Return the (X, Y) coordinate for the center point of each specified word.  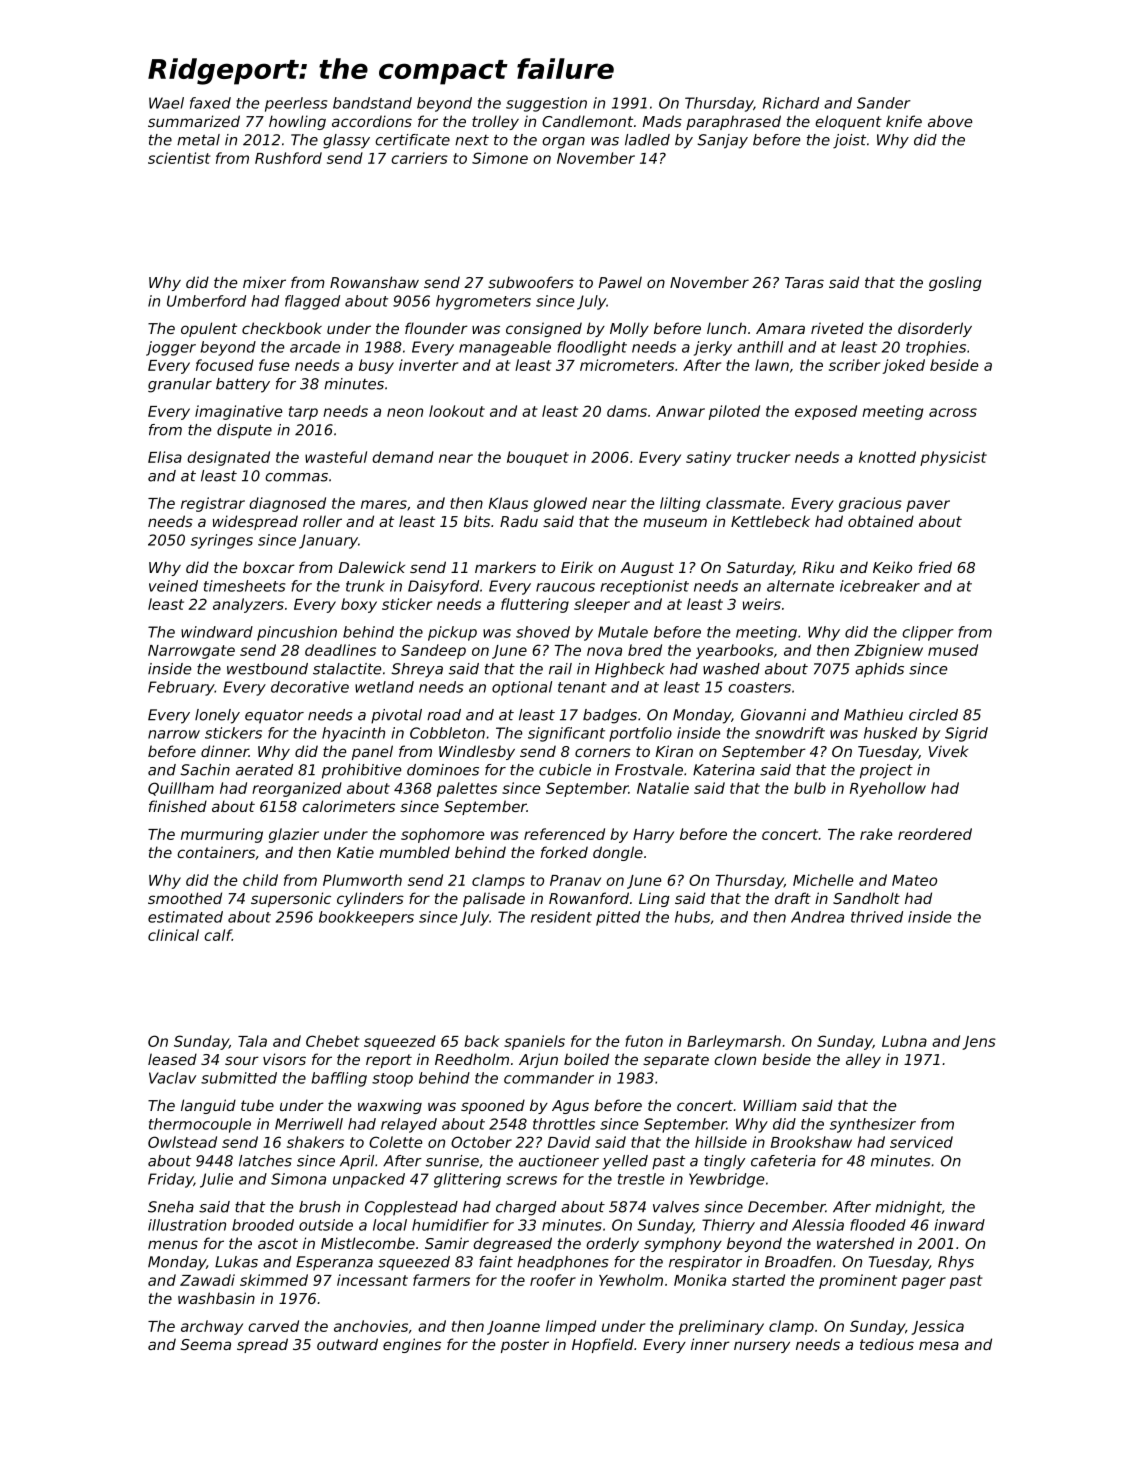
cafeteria (783, 1161)
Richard (791, 103)
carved (273, 1326)
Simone (500, 158)
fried (935, 567)
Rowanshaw (374, 282)
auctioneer (559, 1161)
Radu (519, 521)
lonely (217, 716)
